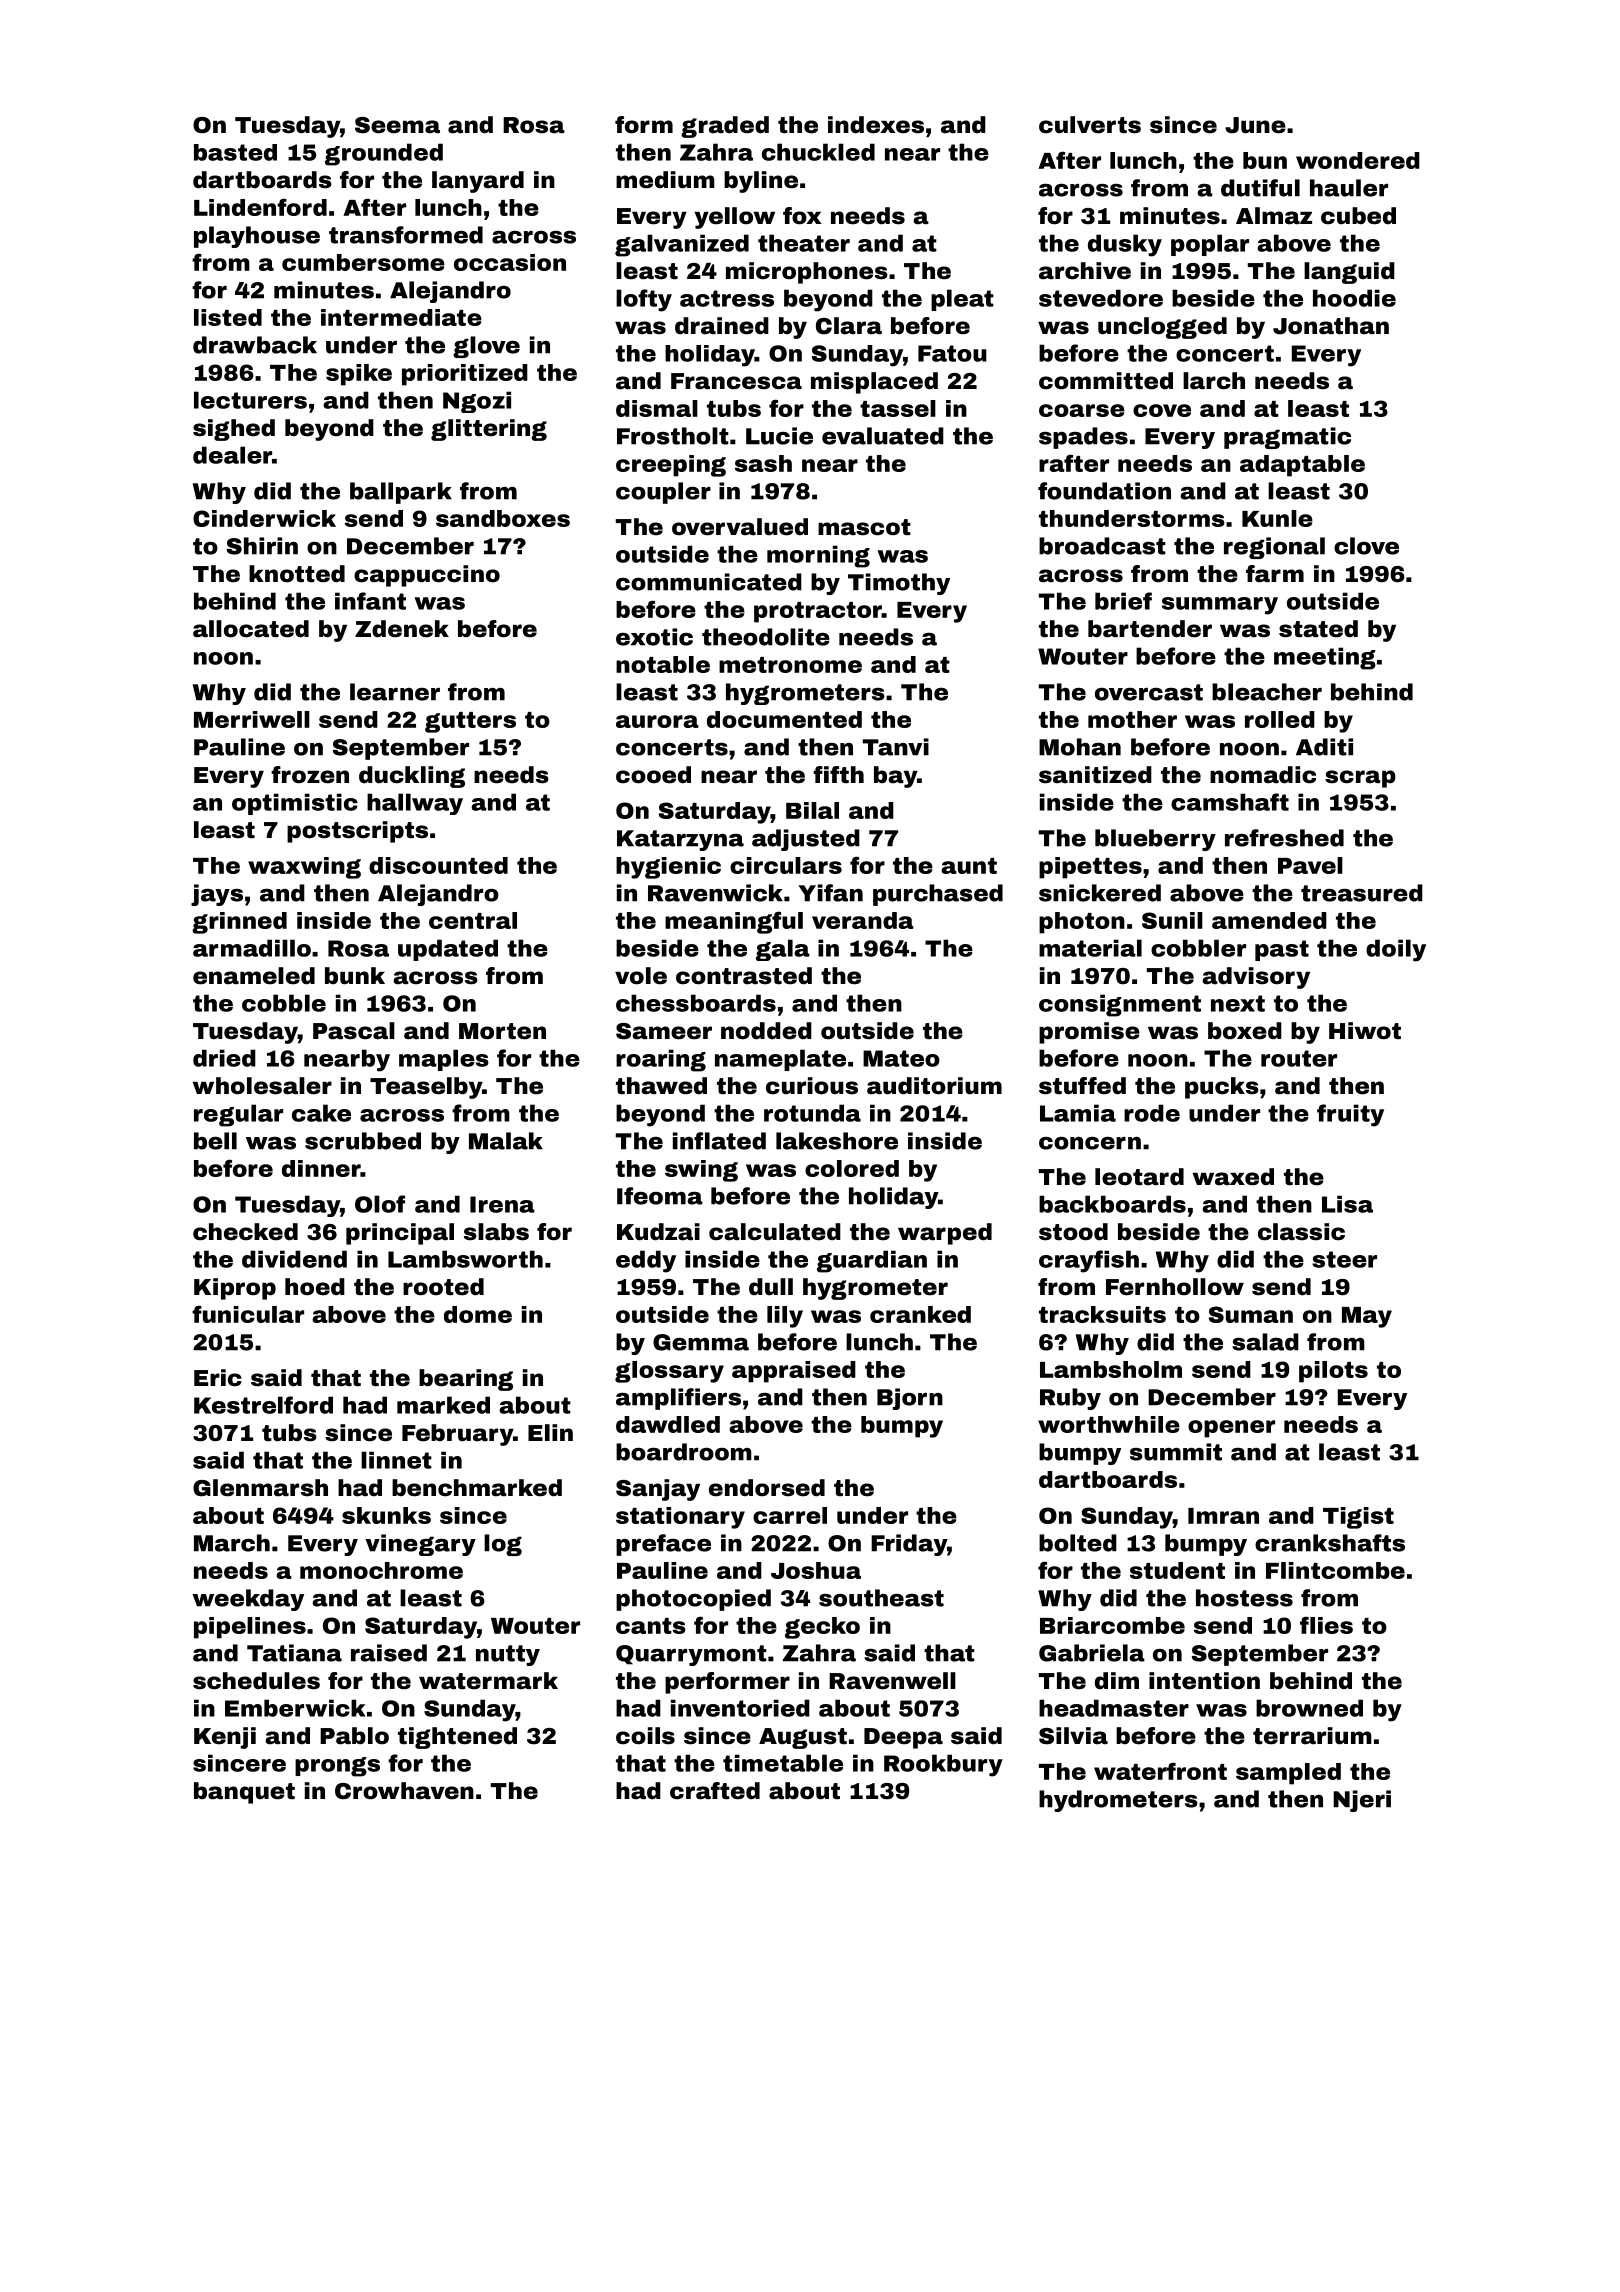 The height and width of the screenshot is (2292, 1620). Describe the element at coordinates (1344, 1259) in the screenshot. I see `steer` at that location.
